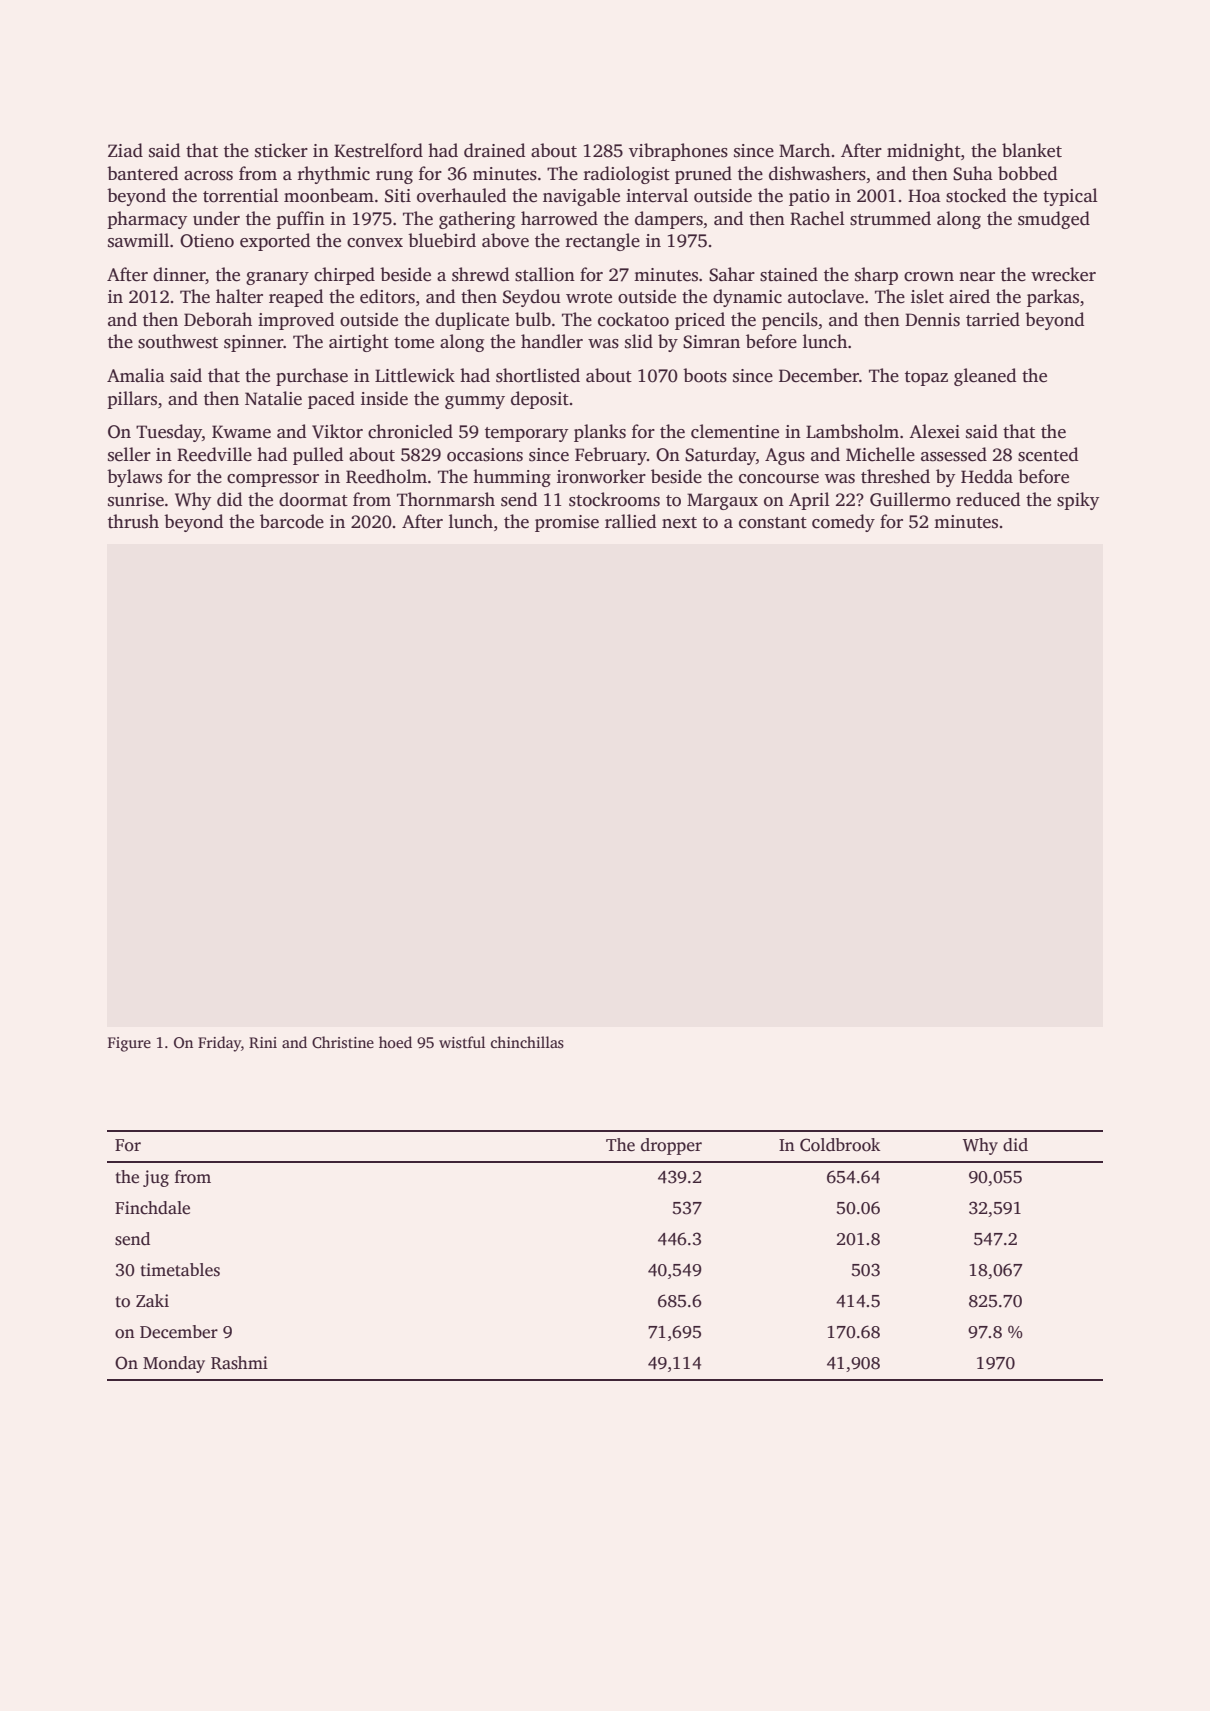  I want to click on Rashmi, so click(239, 1363).
